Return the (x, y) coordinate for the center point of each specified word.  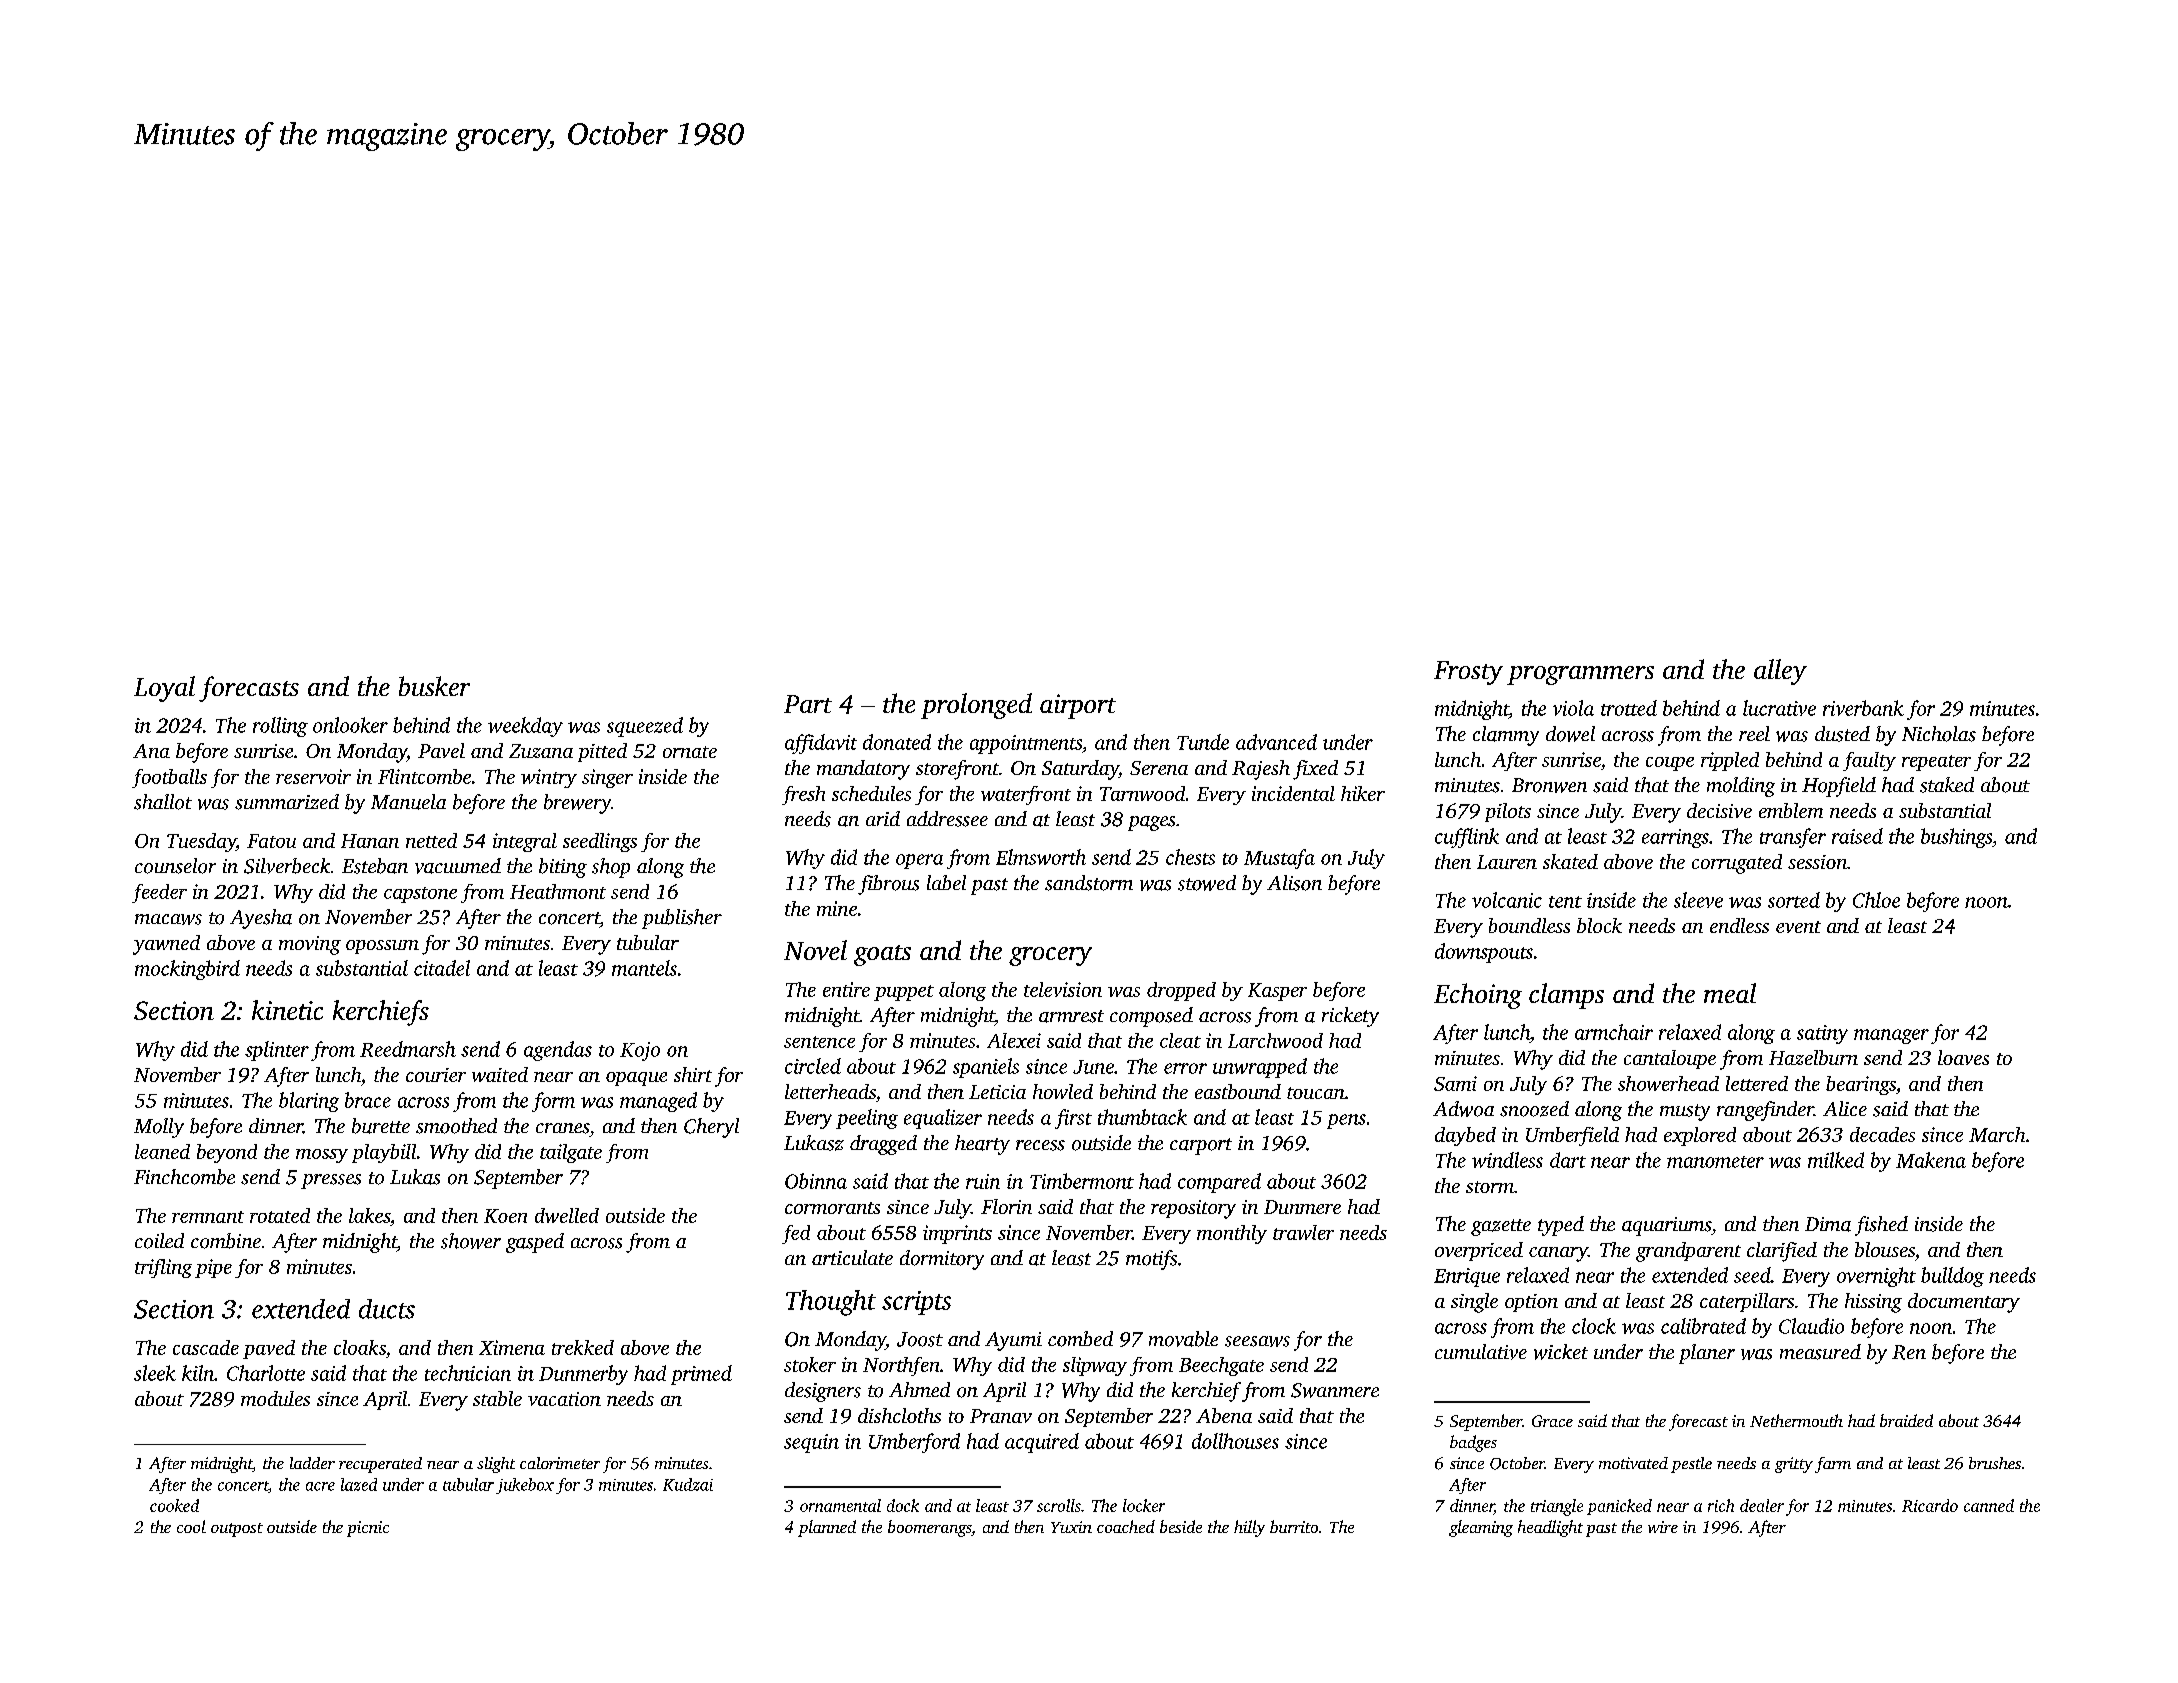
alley (1780, 672)
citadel (442, 968)
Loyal (164, 689)
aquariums (1666, 1226)
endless (1739, 925)
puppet (904, 993)
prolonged (976, 706)
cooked (174, 1505)
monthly (1232, 1234)
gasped (535, 1243)
